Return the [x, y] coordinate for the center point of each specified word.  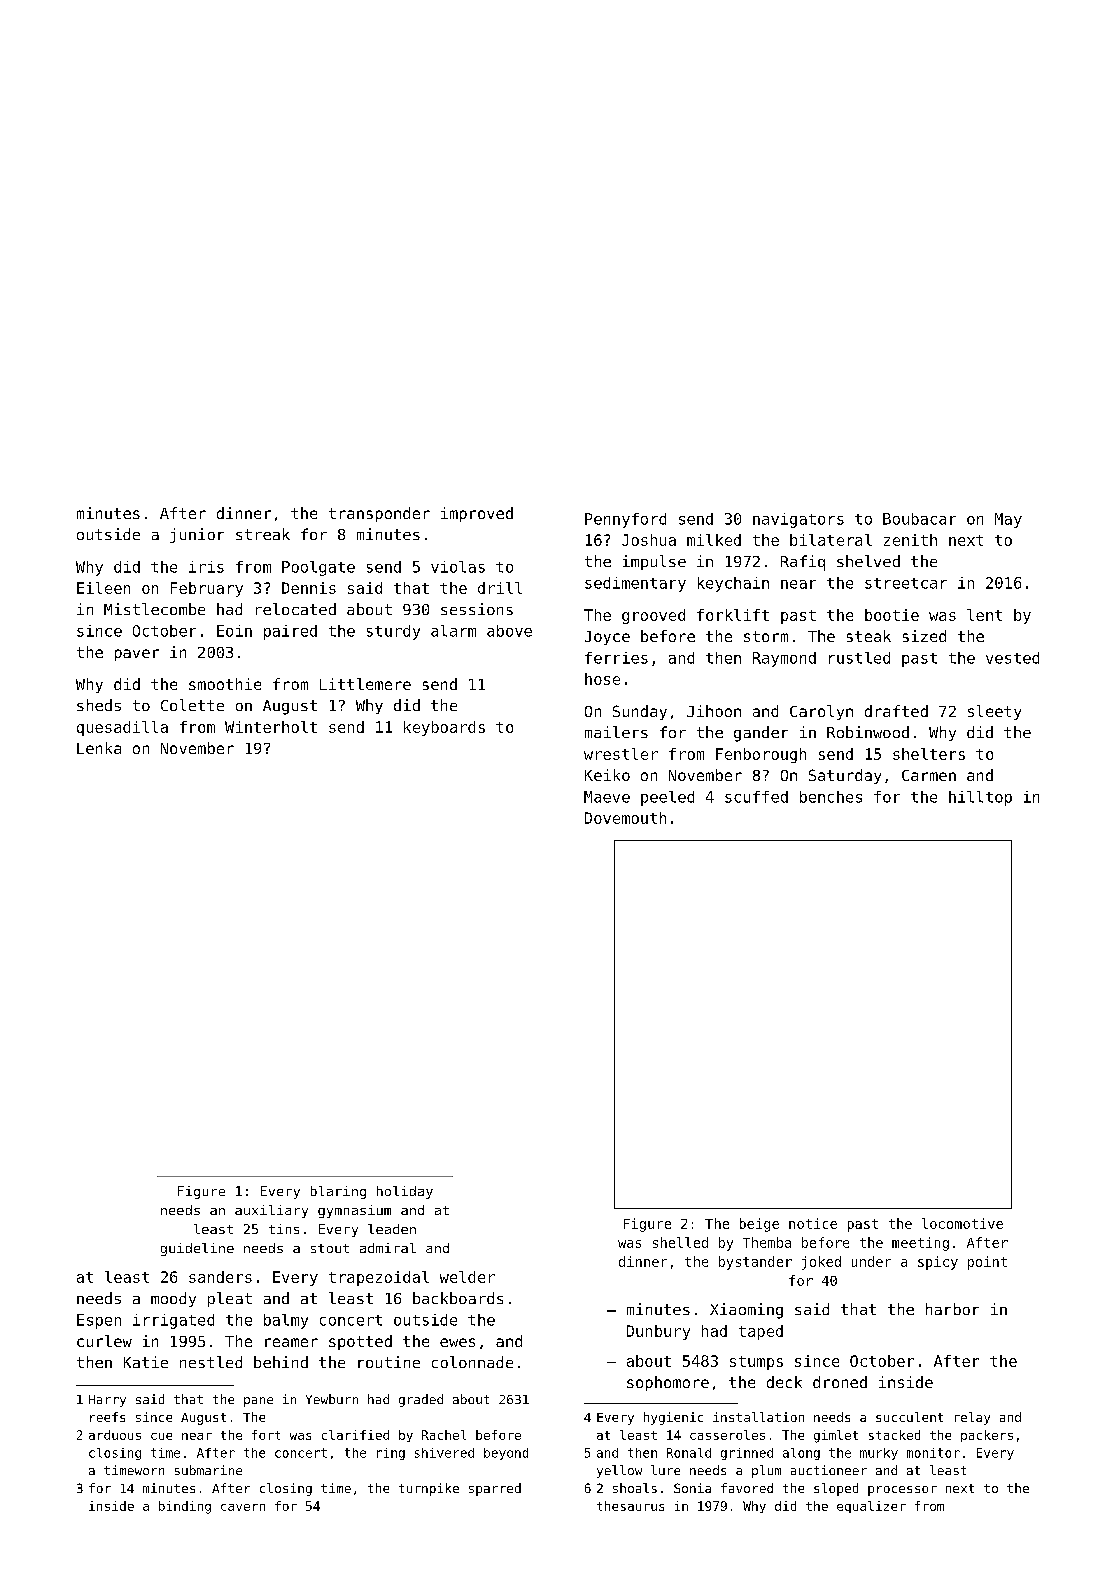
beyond [506, 1454]
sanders [220, 1277]
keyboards [444, 728]
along [801, 1454]
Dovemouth [625, 818]
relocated [296, 609]
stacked [894, 1435]
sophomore [668, 1383]
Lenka [99, 748]
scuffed [756, 797]
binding [185, 1507]
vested [1012, 658]
